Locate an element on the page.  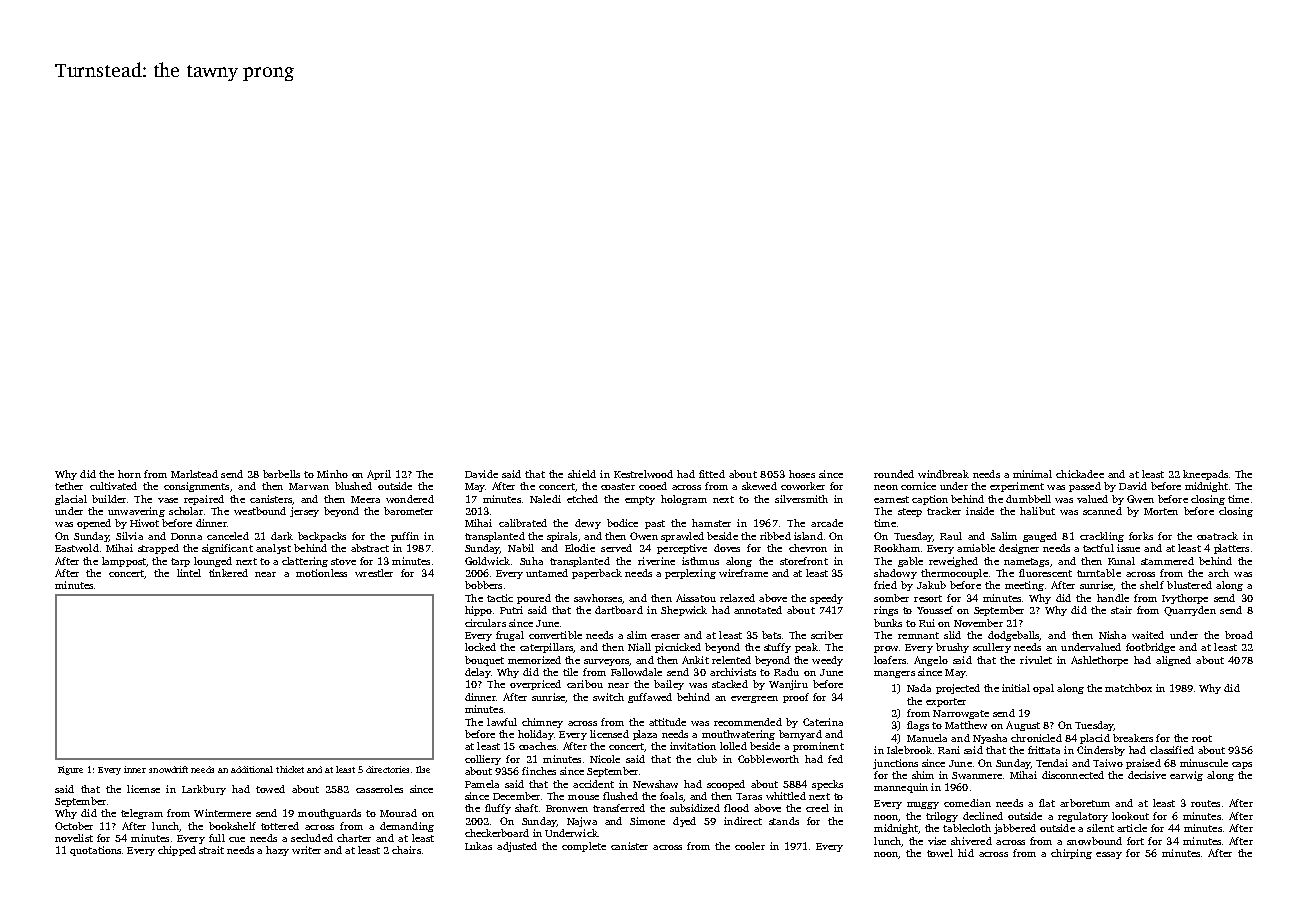
hazy is located at coordinates (277, 851).
